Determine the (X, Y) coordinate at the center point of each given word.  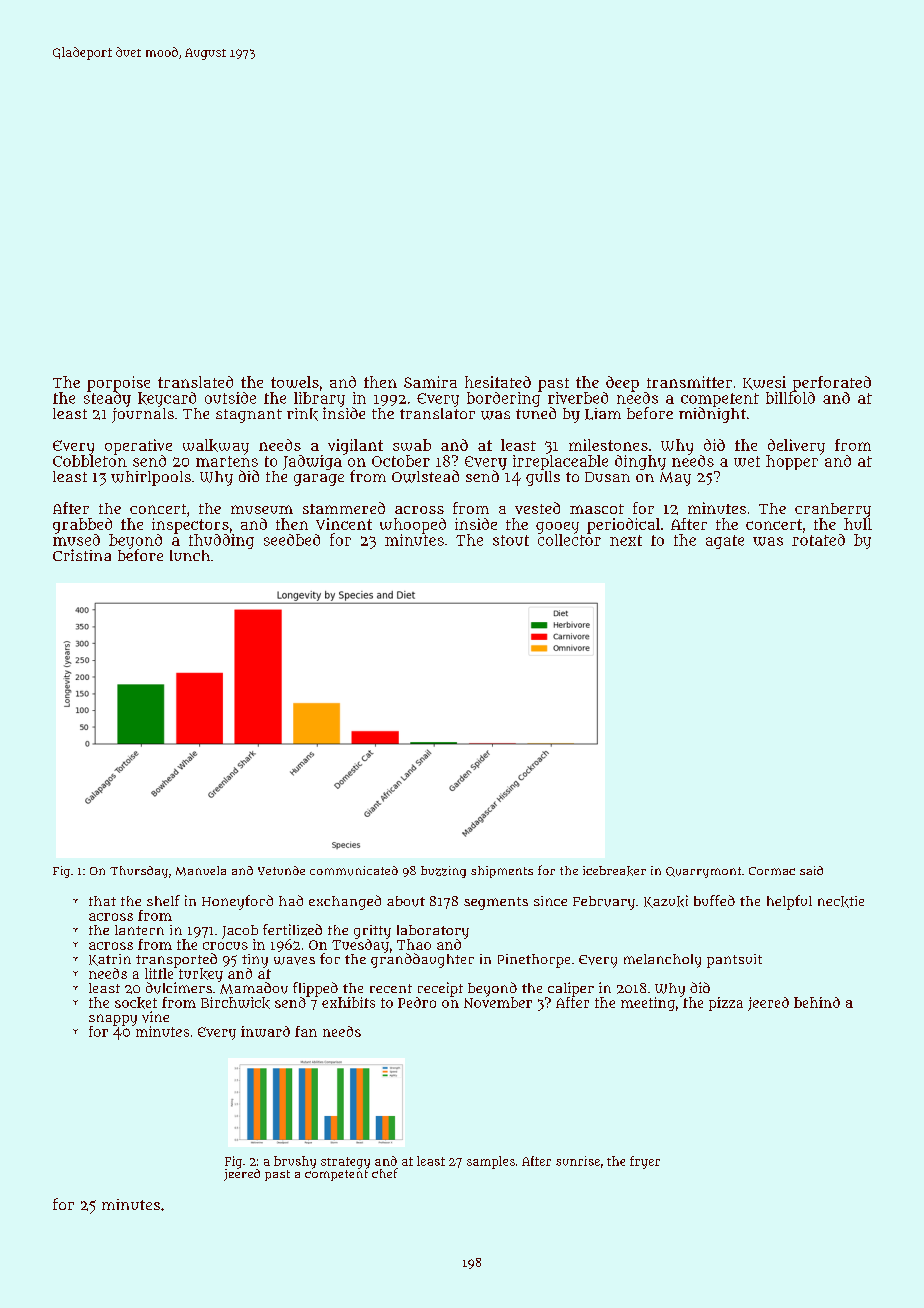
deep (622, 384)
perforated (832, 383)
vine (155, 1017)
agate (725, 542)
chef (385, 1173)
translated (195, 382)
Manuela (201, 871)
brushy (295, 1162)
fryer (645, 1162)
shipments (502, 872)
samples (491, 1162)
